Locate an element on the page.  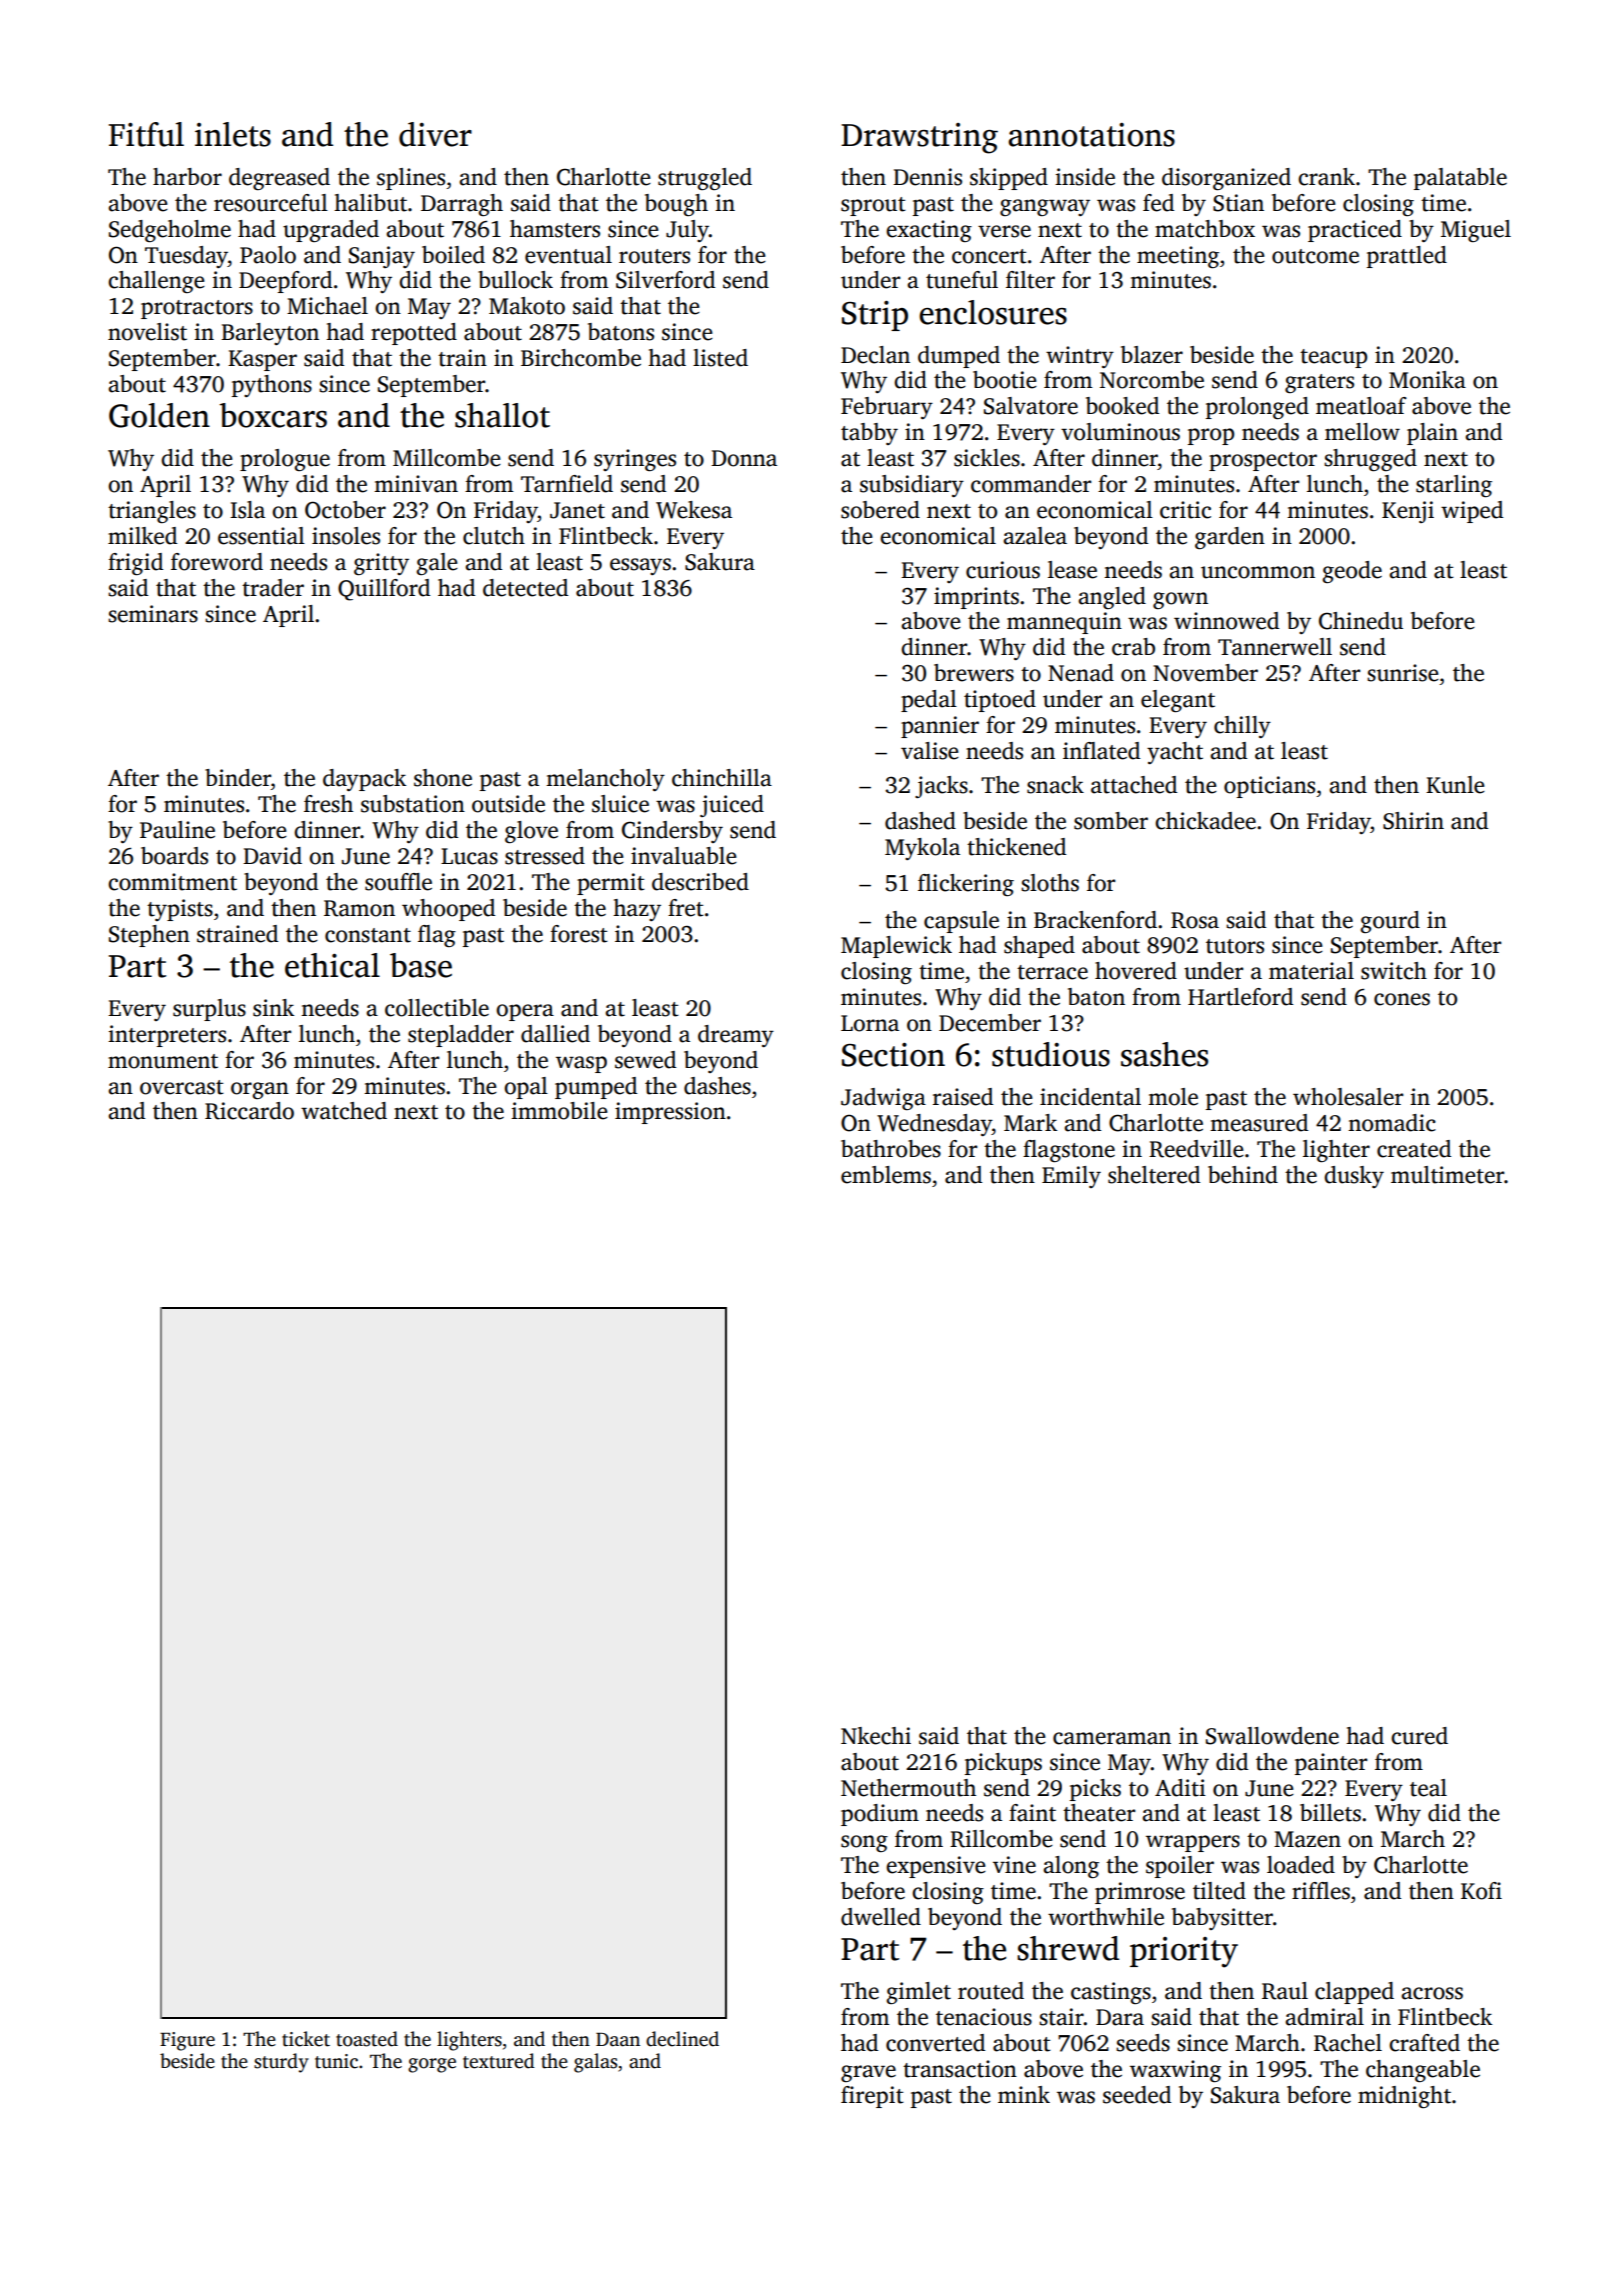
listed is located at coordinates (720, 358).
